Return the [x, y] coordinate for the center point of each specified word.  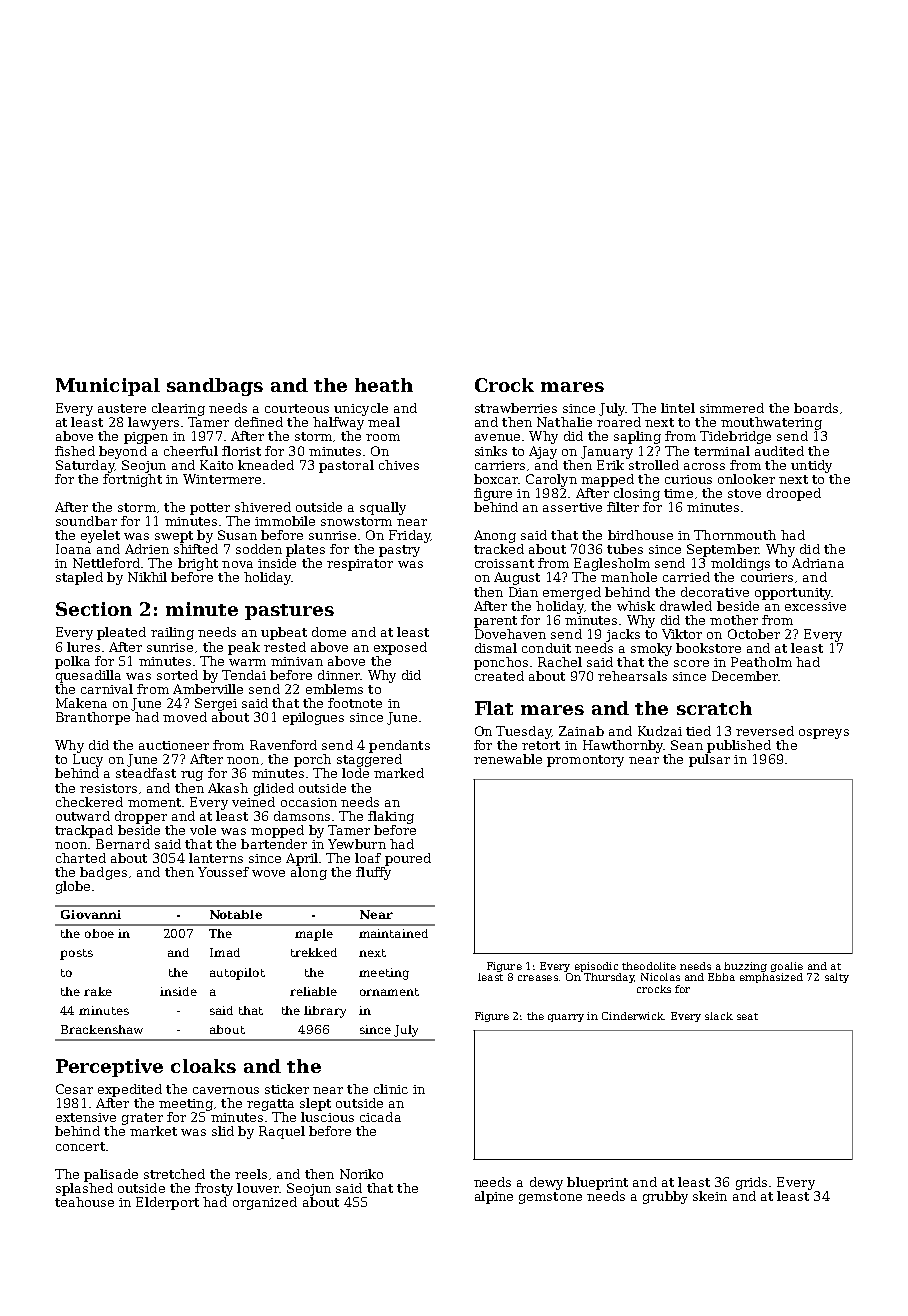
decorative [715, 592]
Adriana [818, 563]
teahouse [84, 1202]
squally [383, 508]
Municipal [108, 387]
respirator [360, 565]
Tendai [244, 675]
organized [265, 1203]
